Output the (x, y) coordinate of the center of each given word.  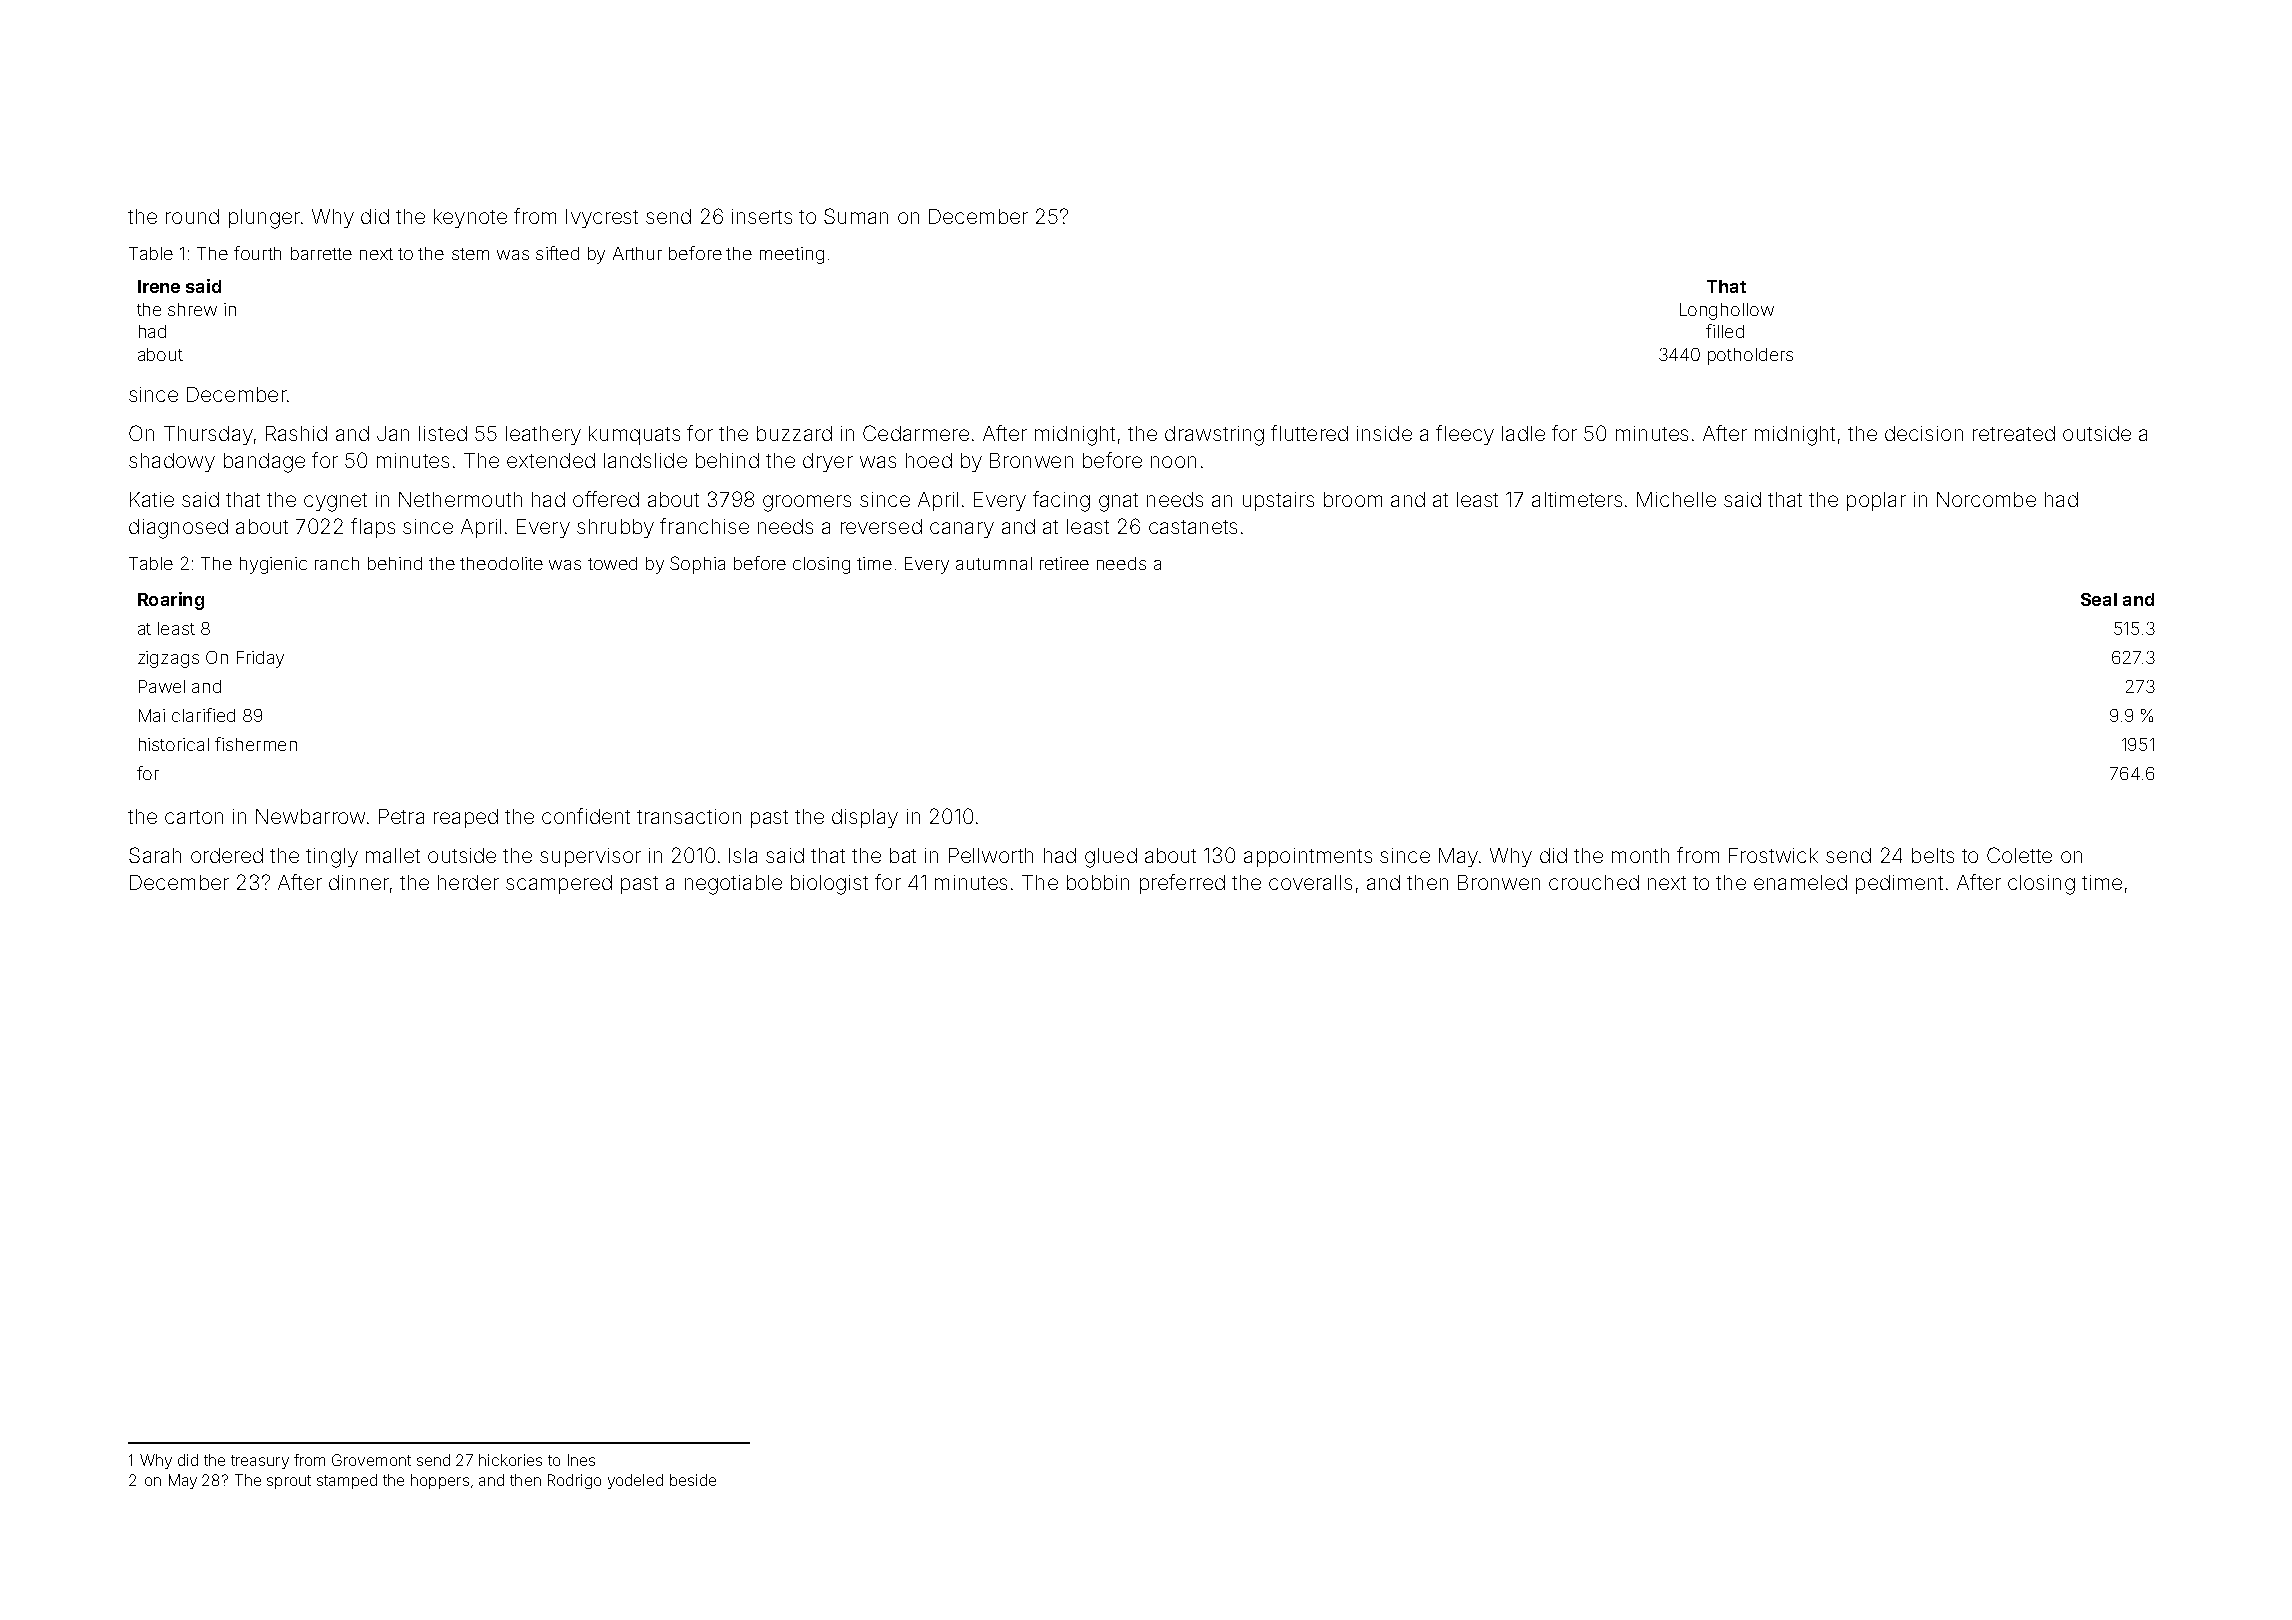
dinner (359, 882)
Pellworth (991, 855)
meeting (792, 255)
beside (693, 1480)
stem (470, 254)
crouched (1594, 882)
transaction (689, 816)
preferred (1182, 884)
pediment (1899, 884)
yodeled (635, 1481)
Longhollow (1727, 311)
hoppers (440, 1481)
